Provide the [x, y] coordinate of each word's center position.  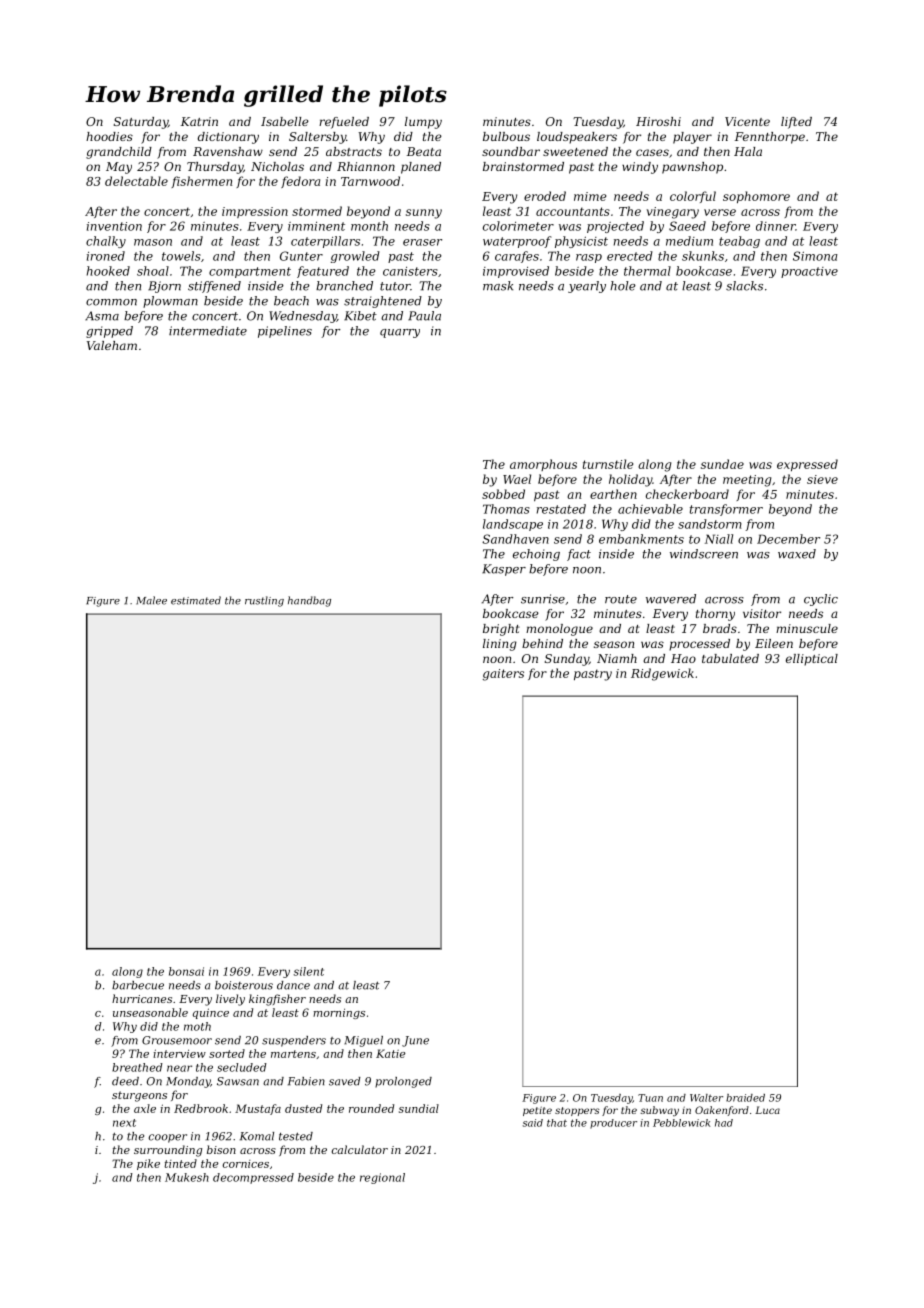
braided [745, 1098]
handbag [309, 601]
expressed [807, 465]
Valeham [112, 345]
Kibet [360, 316]
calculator [360, 1149]
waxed [797, 554]
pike [148, 1164]
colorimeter [518, 226]
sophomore [756, 197]
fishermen [201, 182]
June [415, 1041]
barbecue [138, 985]
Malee [151, 600]
